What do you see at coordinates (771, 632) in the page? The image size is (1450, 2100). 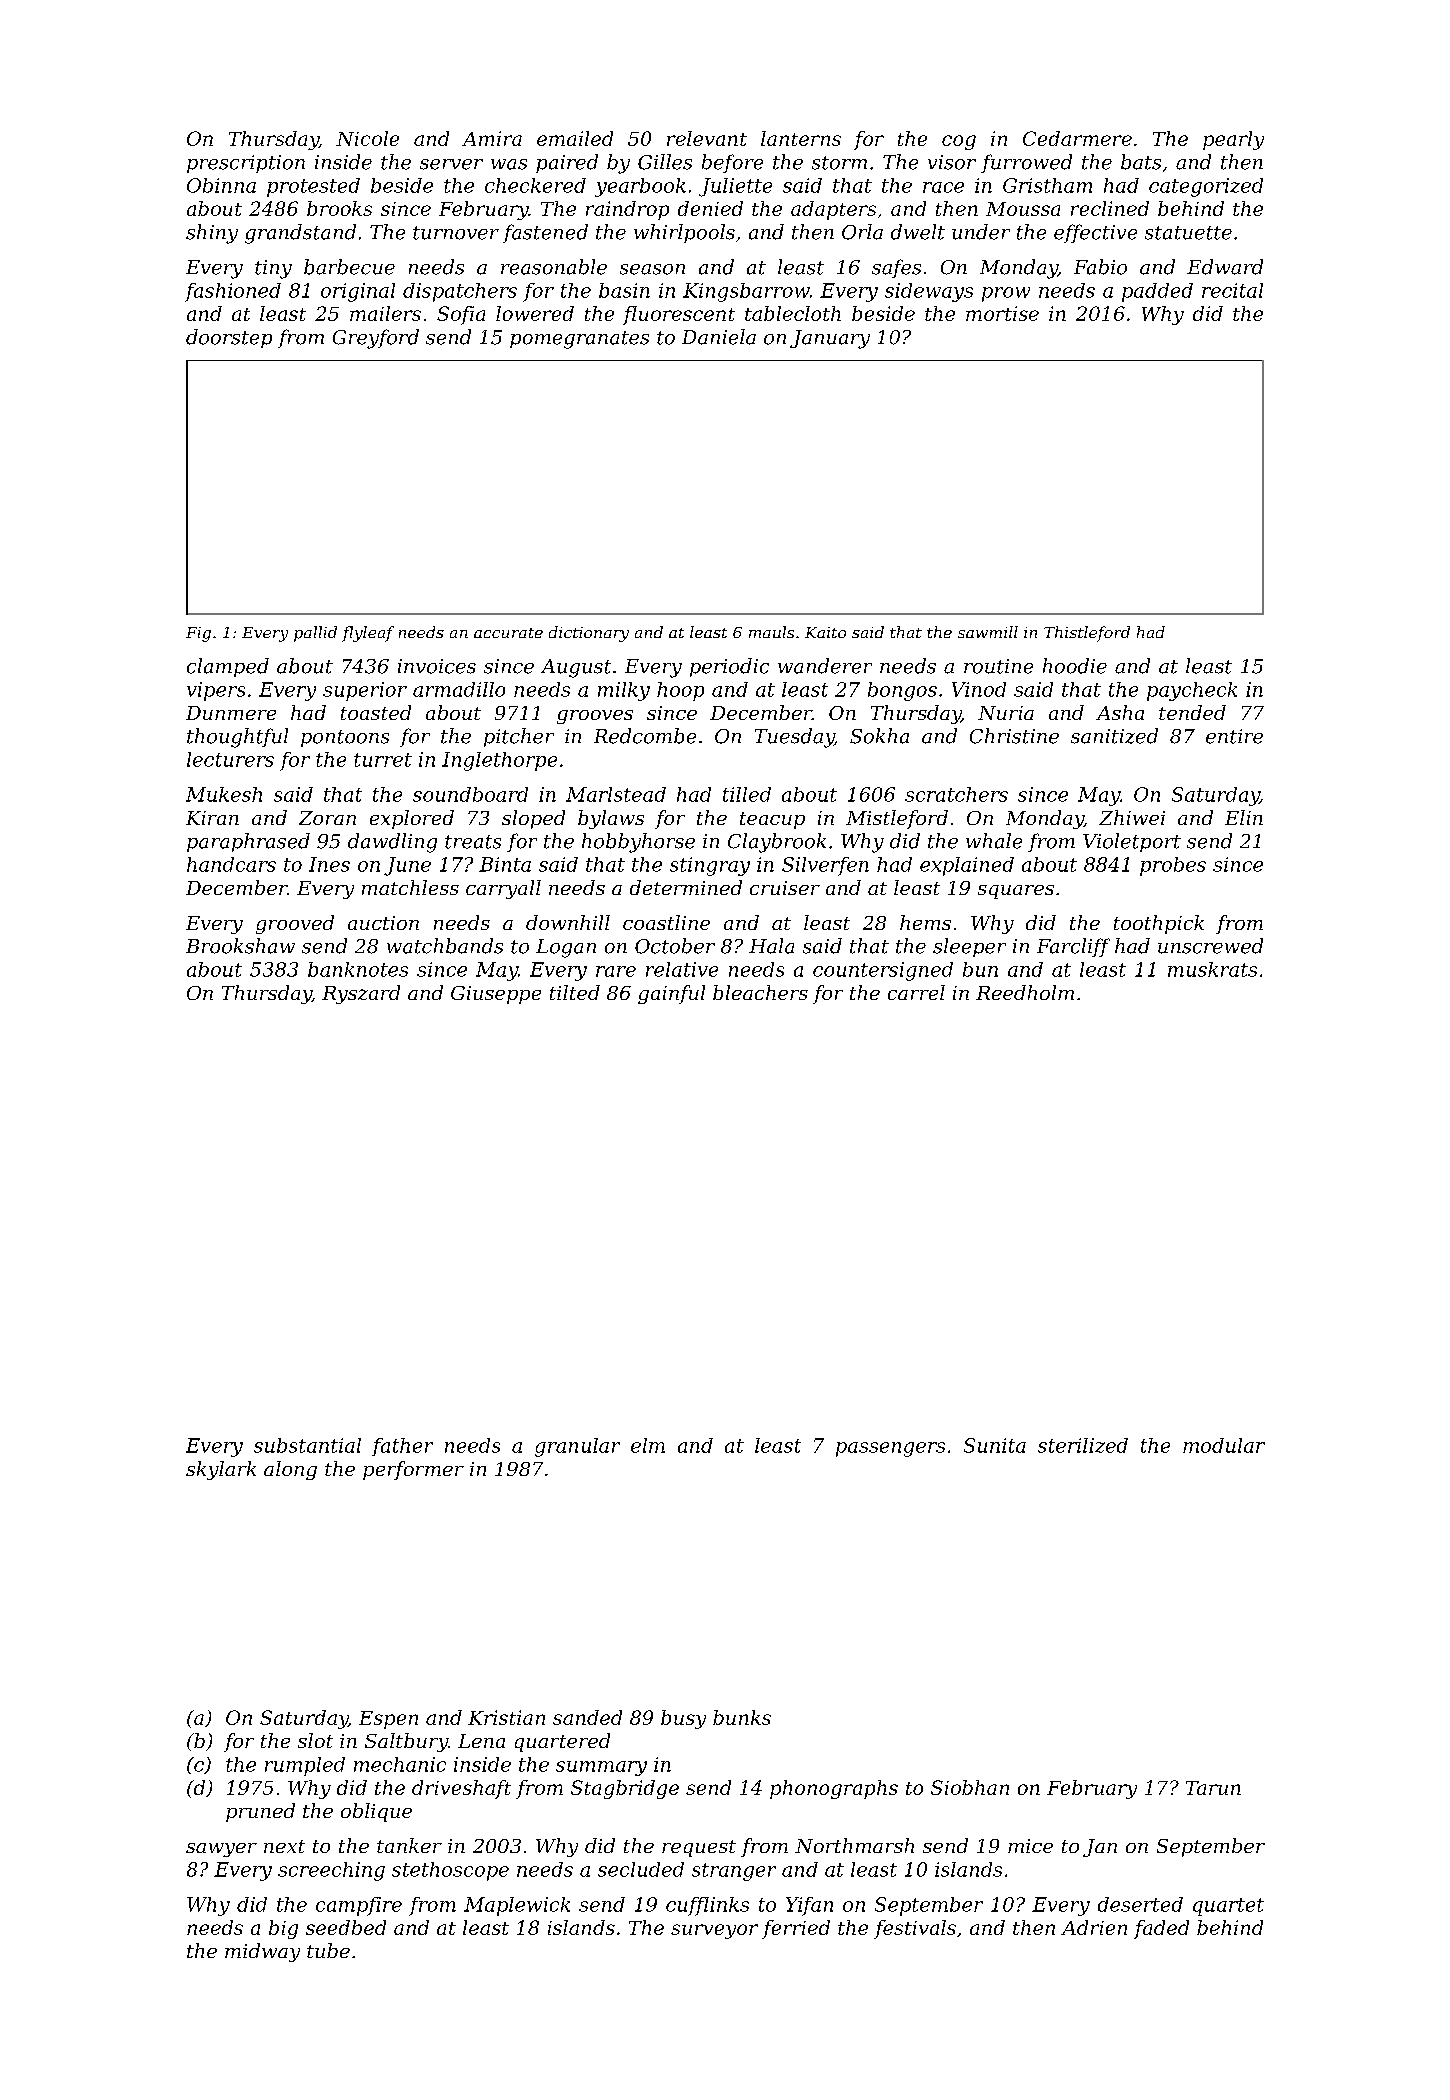 I see `mauls` at bounding box center [771, 632].
